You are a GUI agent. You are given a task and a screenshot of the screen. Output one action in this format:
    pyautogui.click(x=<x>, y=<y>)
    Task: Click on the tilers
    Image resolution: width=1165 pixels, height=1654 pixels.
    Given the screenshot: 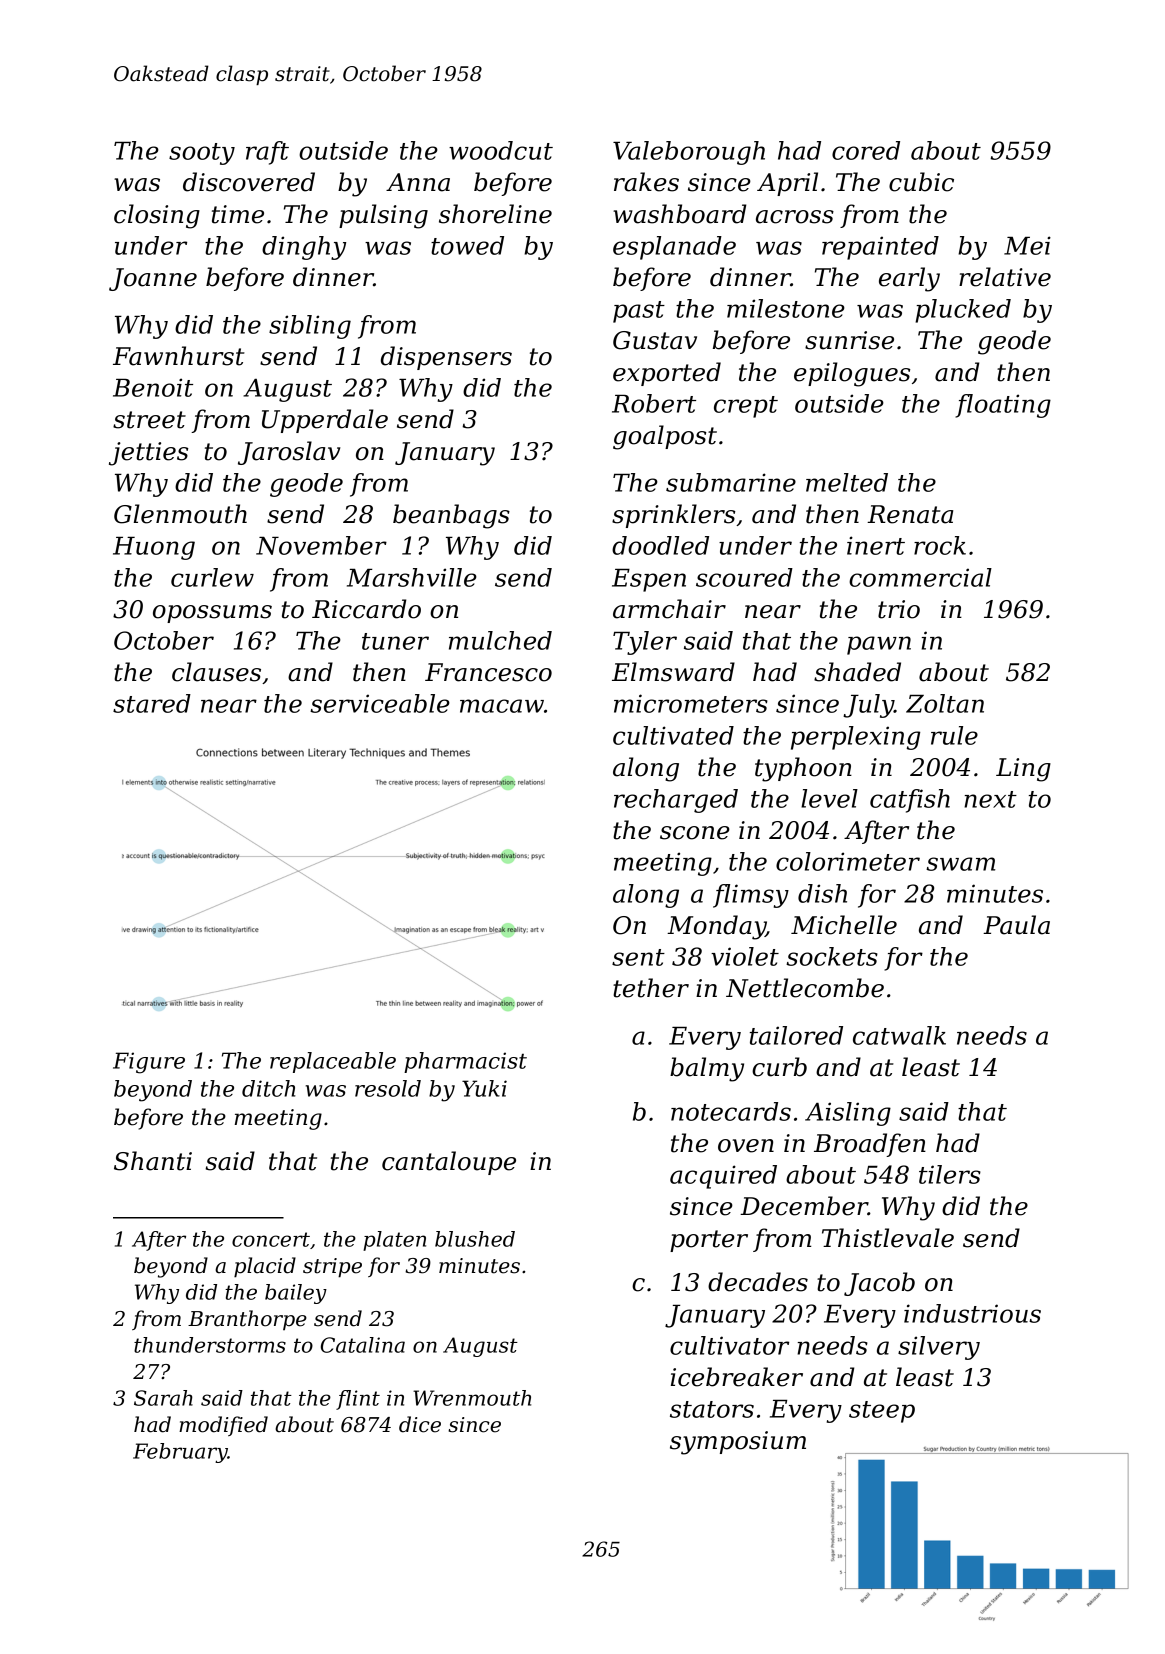 What is the action you would take?
    pyautogui.click(x=950, y=1174)
